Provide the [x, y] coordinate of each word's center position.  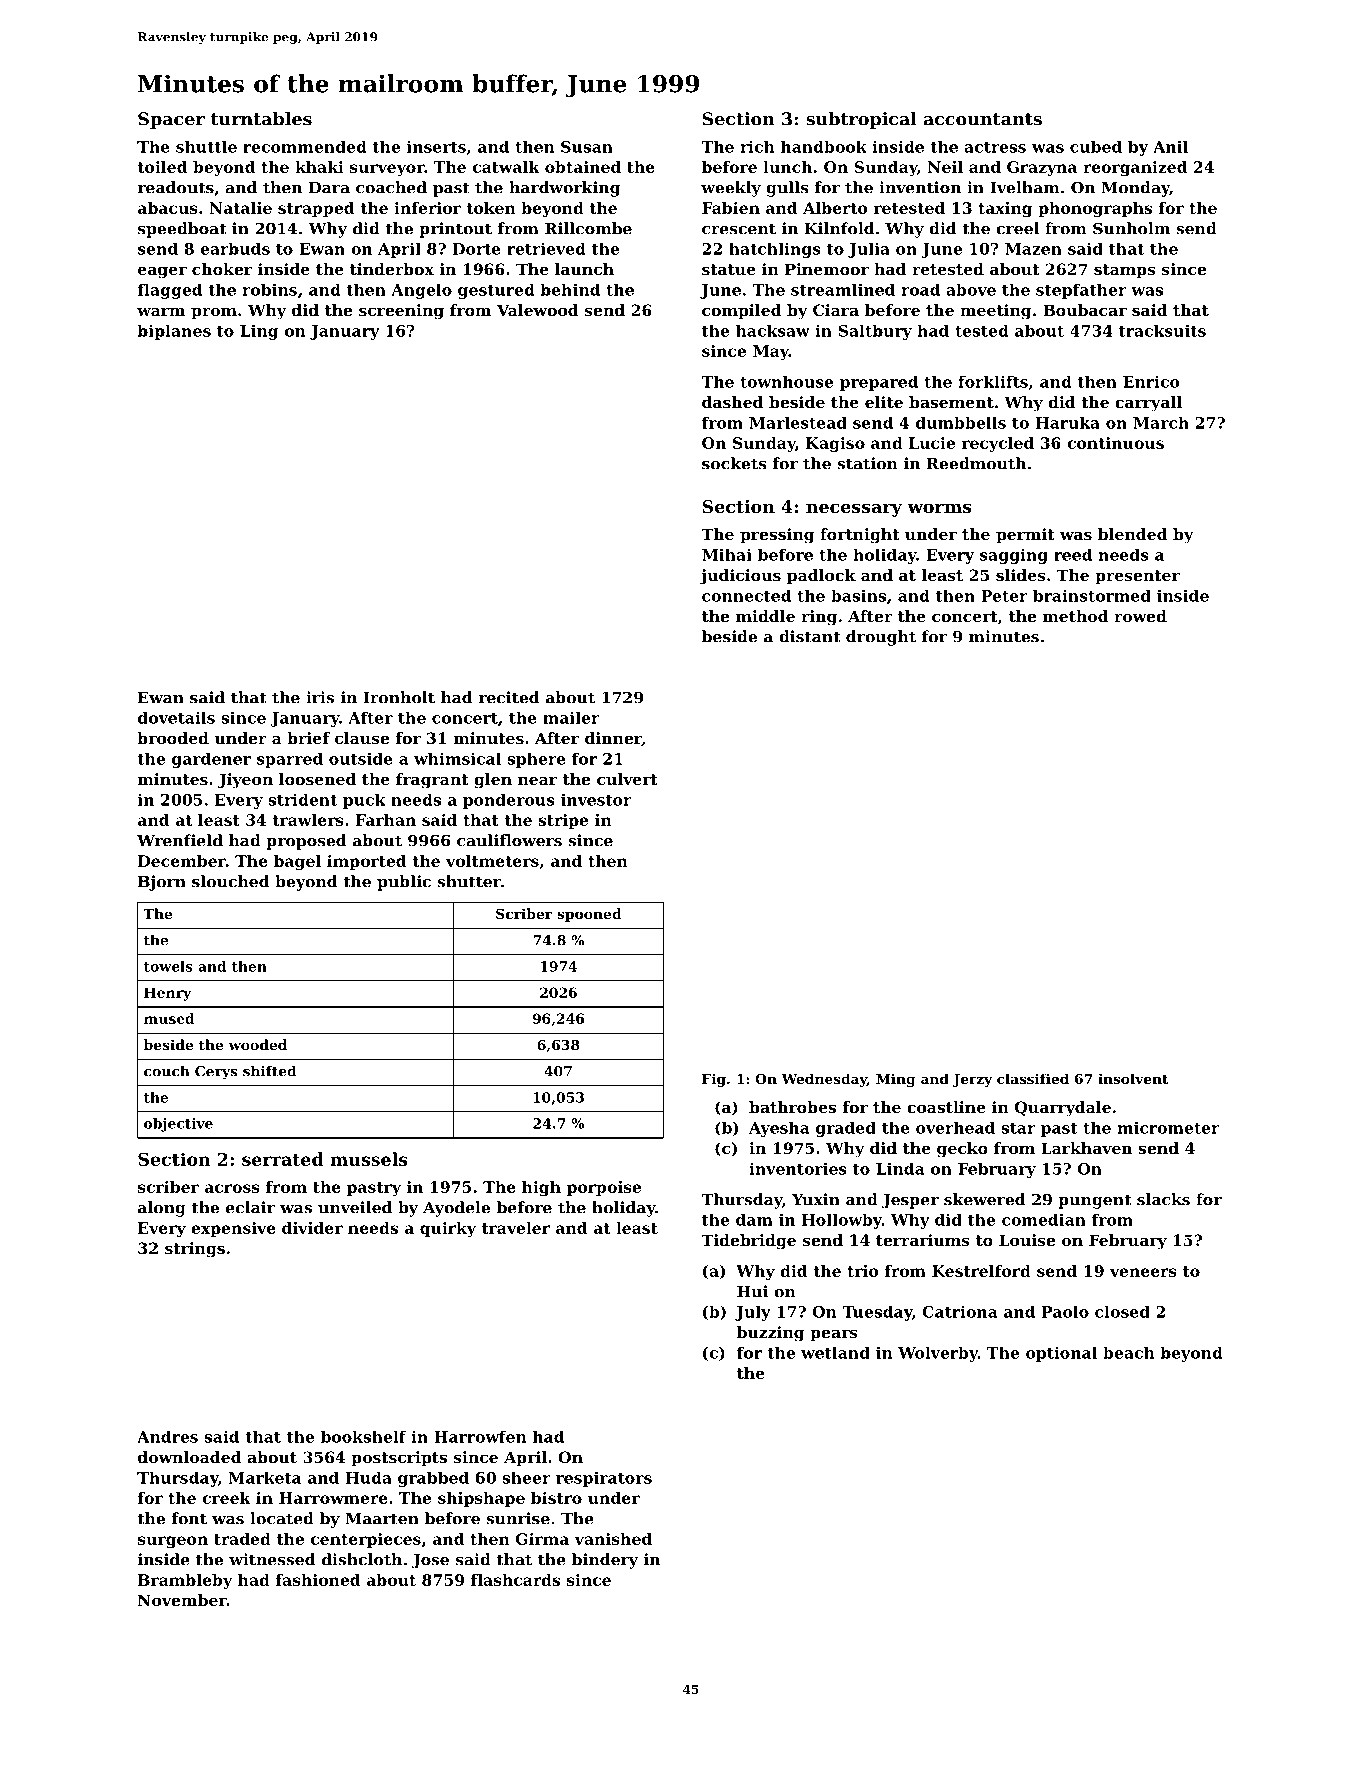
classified [1033, 1078]
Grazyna [1042, 168]
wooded [258, 1044]
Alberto [835, 208]
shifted [269, 1071]
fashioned [318, 1580]
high [541, 1188]
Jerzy [972, 1080]
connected [746, 595]
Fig [714, 1080]
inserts [436, 146]
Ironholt [399, 697]
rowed [1140, 616]
